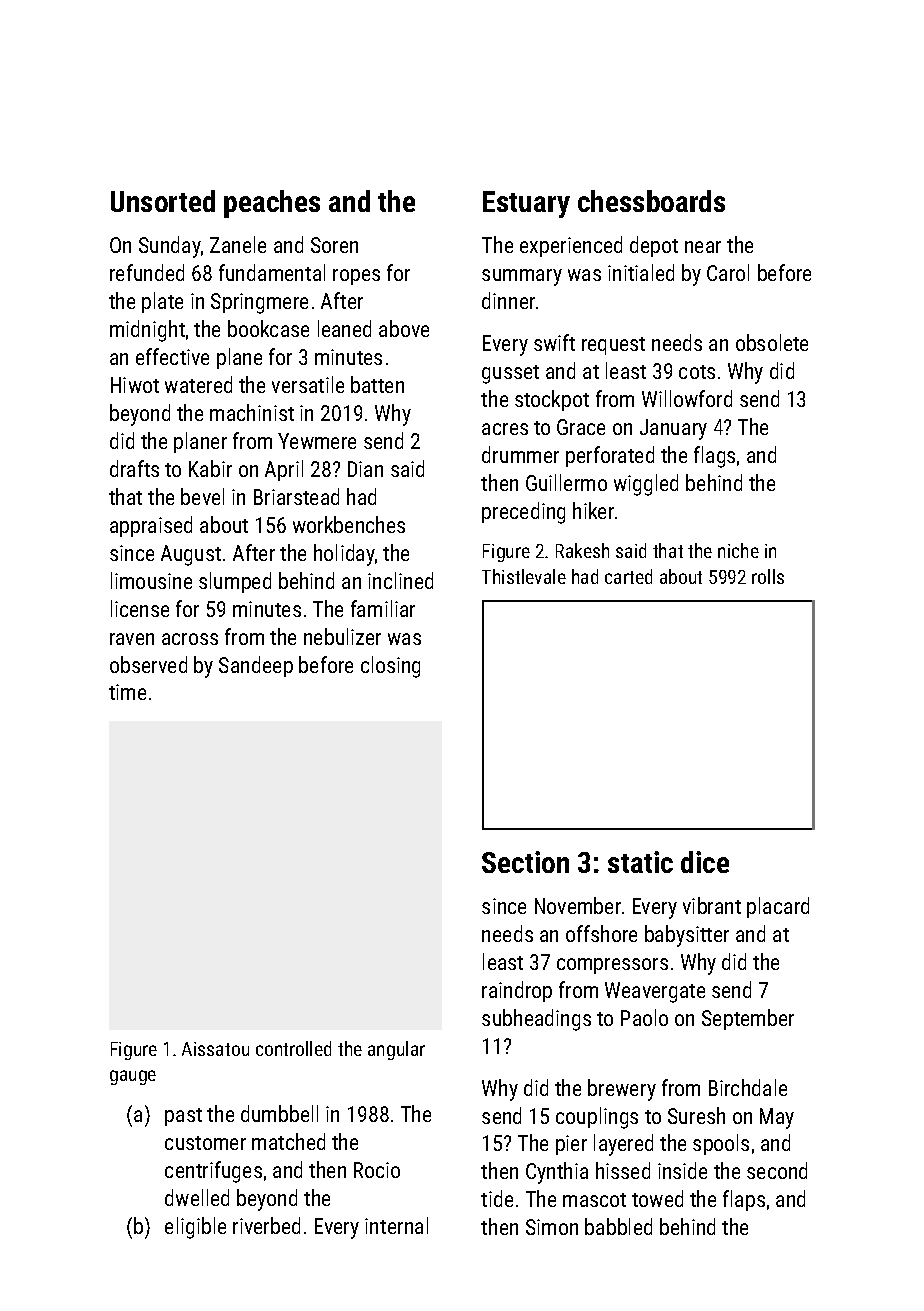 This image has height=1311, width=924. I want to click on near, so click(703, 247).
